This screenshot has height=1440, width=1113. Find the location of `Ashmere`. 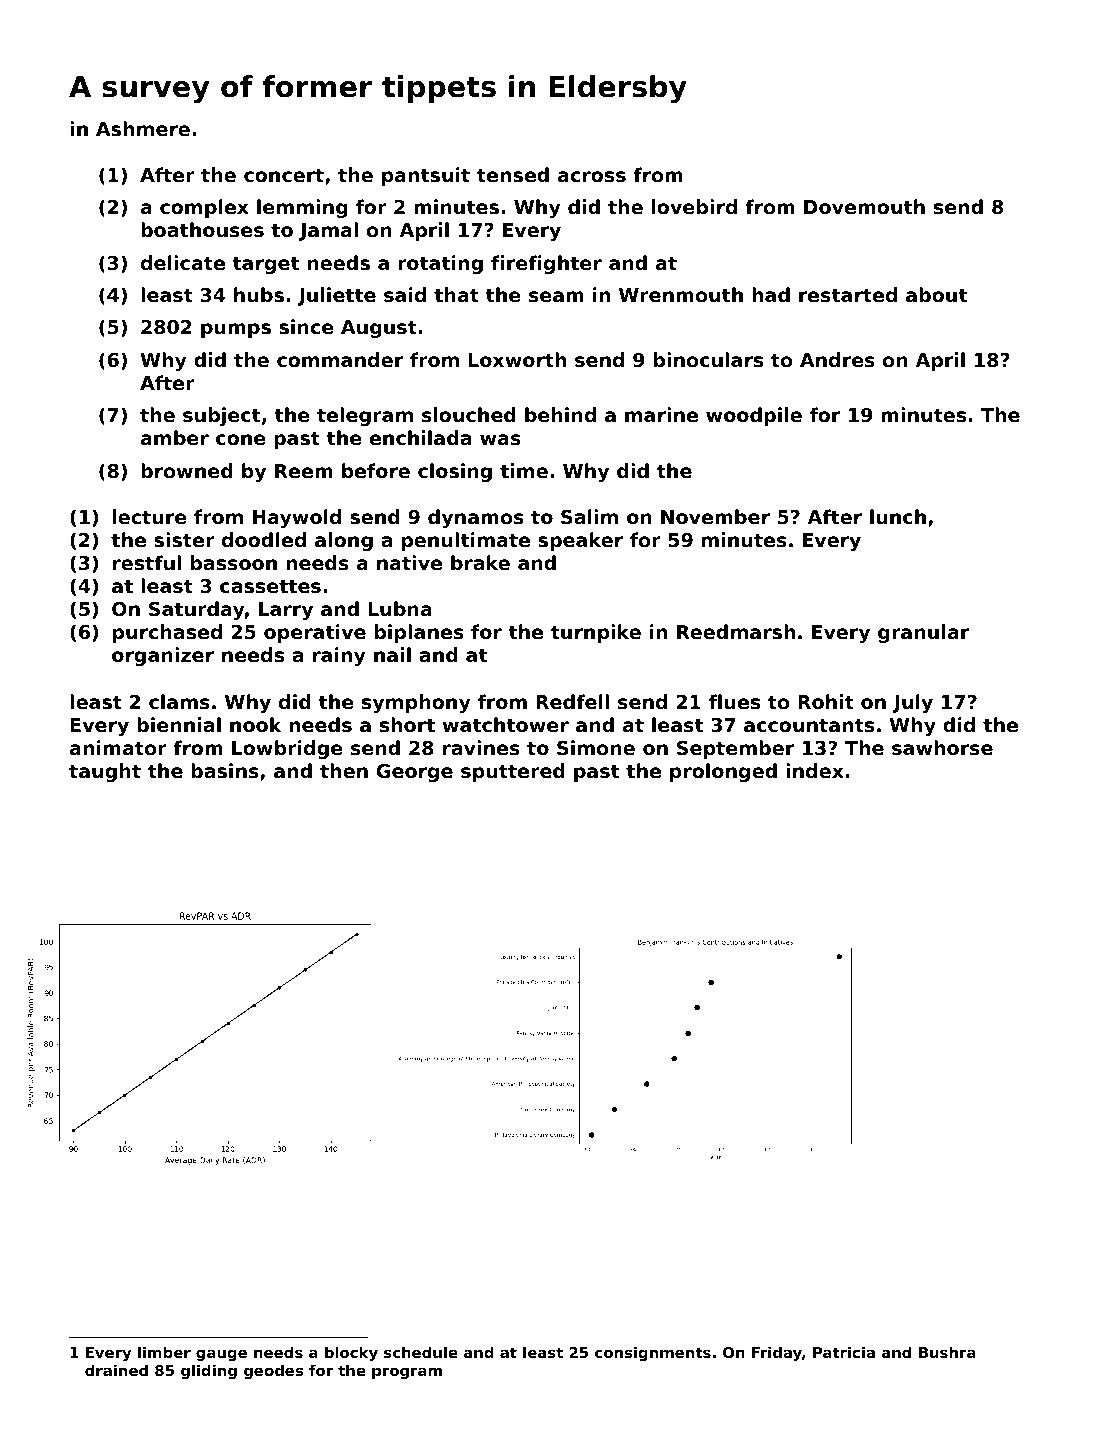

Ashmere is located at coordinates (143, 128).
